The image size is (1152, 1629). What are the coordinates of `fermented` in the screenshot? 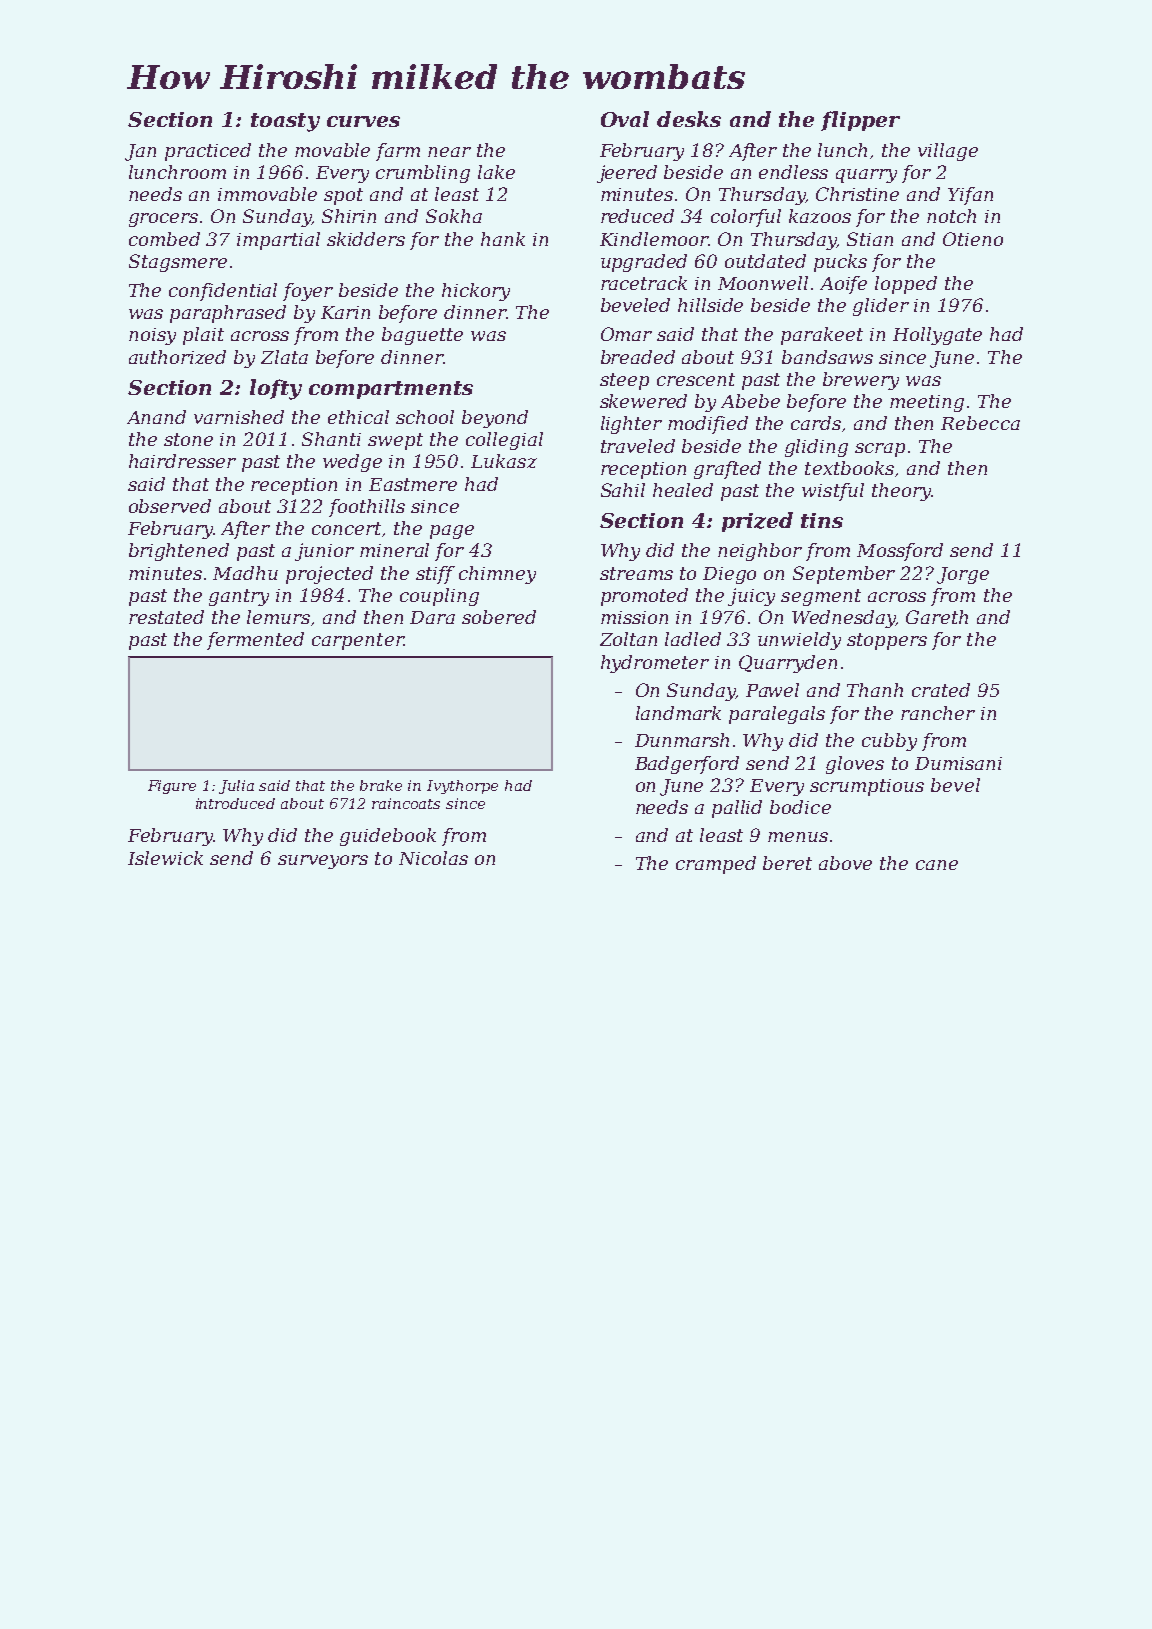 It's located at (255, 641).
